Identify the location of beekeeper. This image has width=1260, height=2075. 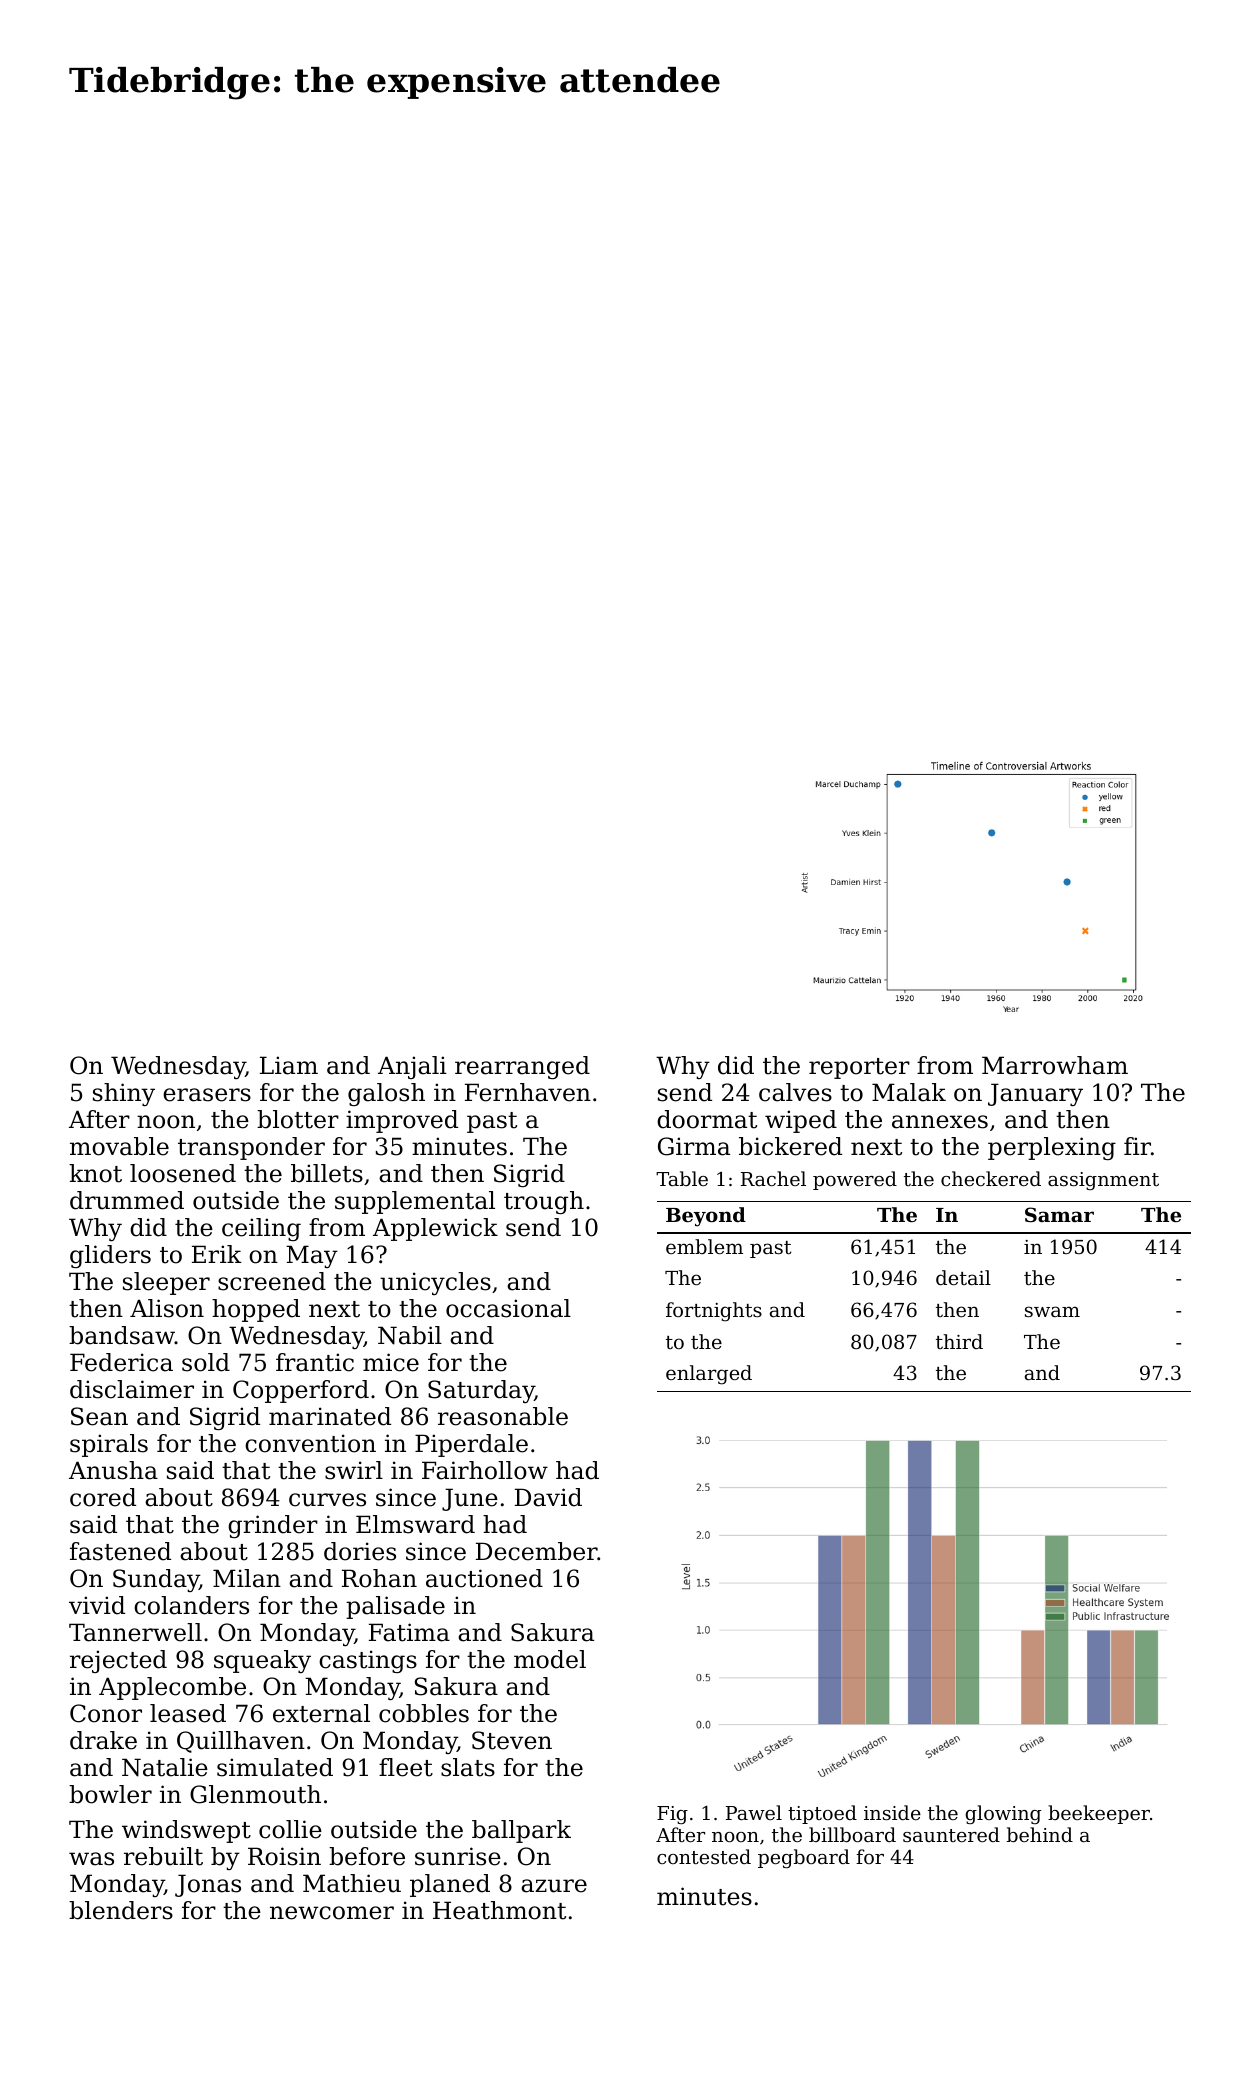
(1099, 1814).
